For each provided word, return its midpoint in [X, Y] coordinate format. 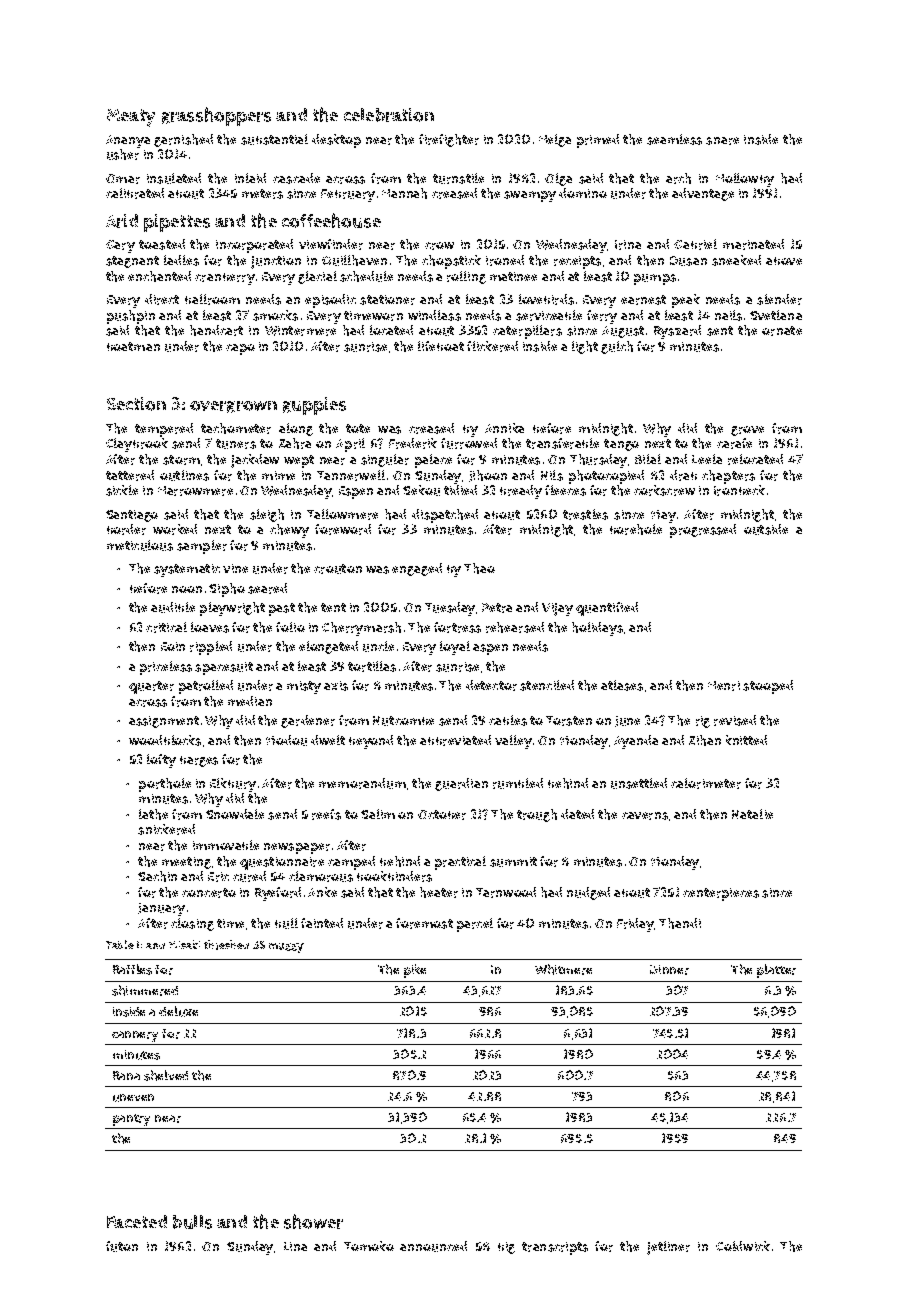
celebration [389, 115]
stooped [768, 687]
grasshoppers [216, 116]
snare [722, 141]
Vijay [557, 609]
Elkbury [233, 785]
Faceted [137, 1221]
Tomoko [369, 1246]
